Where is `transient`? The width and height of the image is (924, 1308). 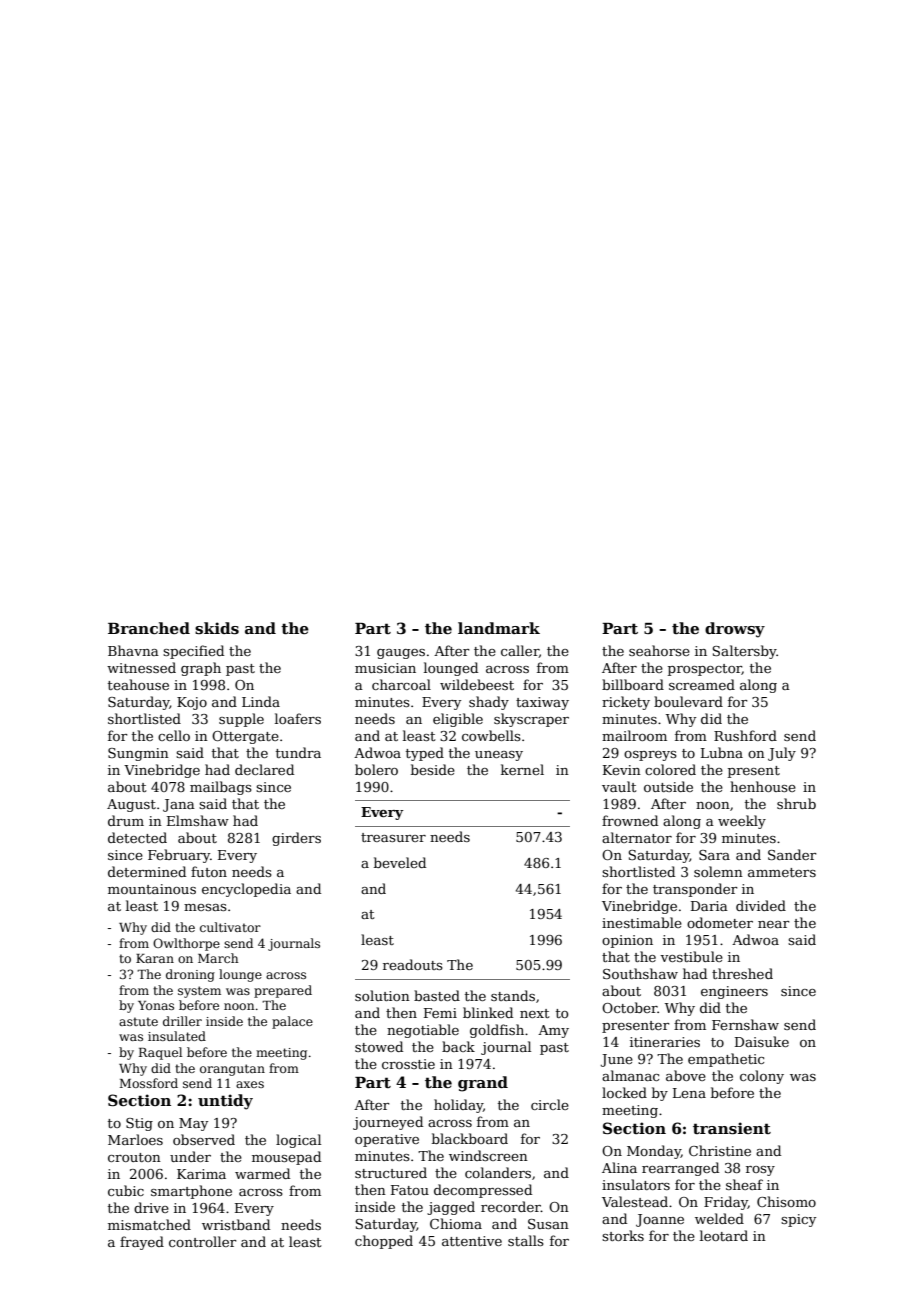
transient is located at coordinates (732, 1128).
